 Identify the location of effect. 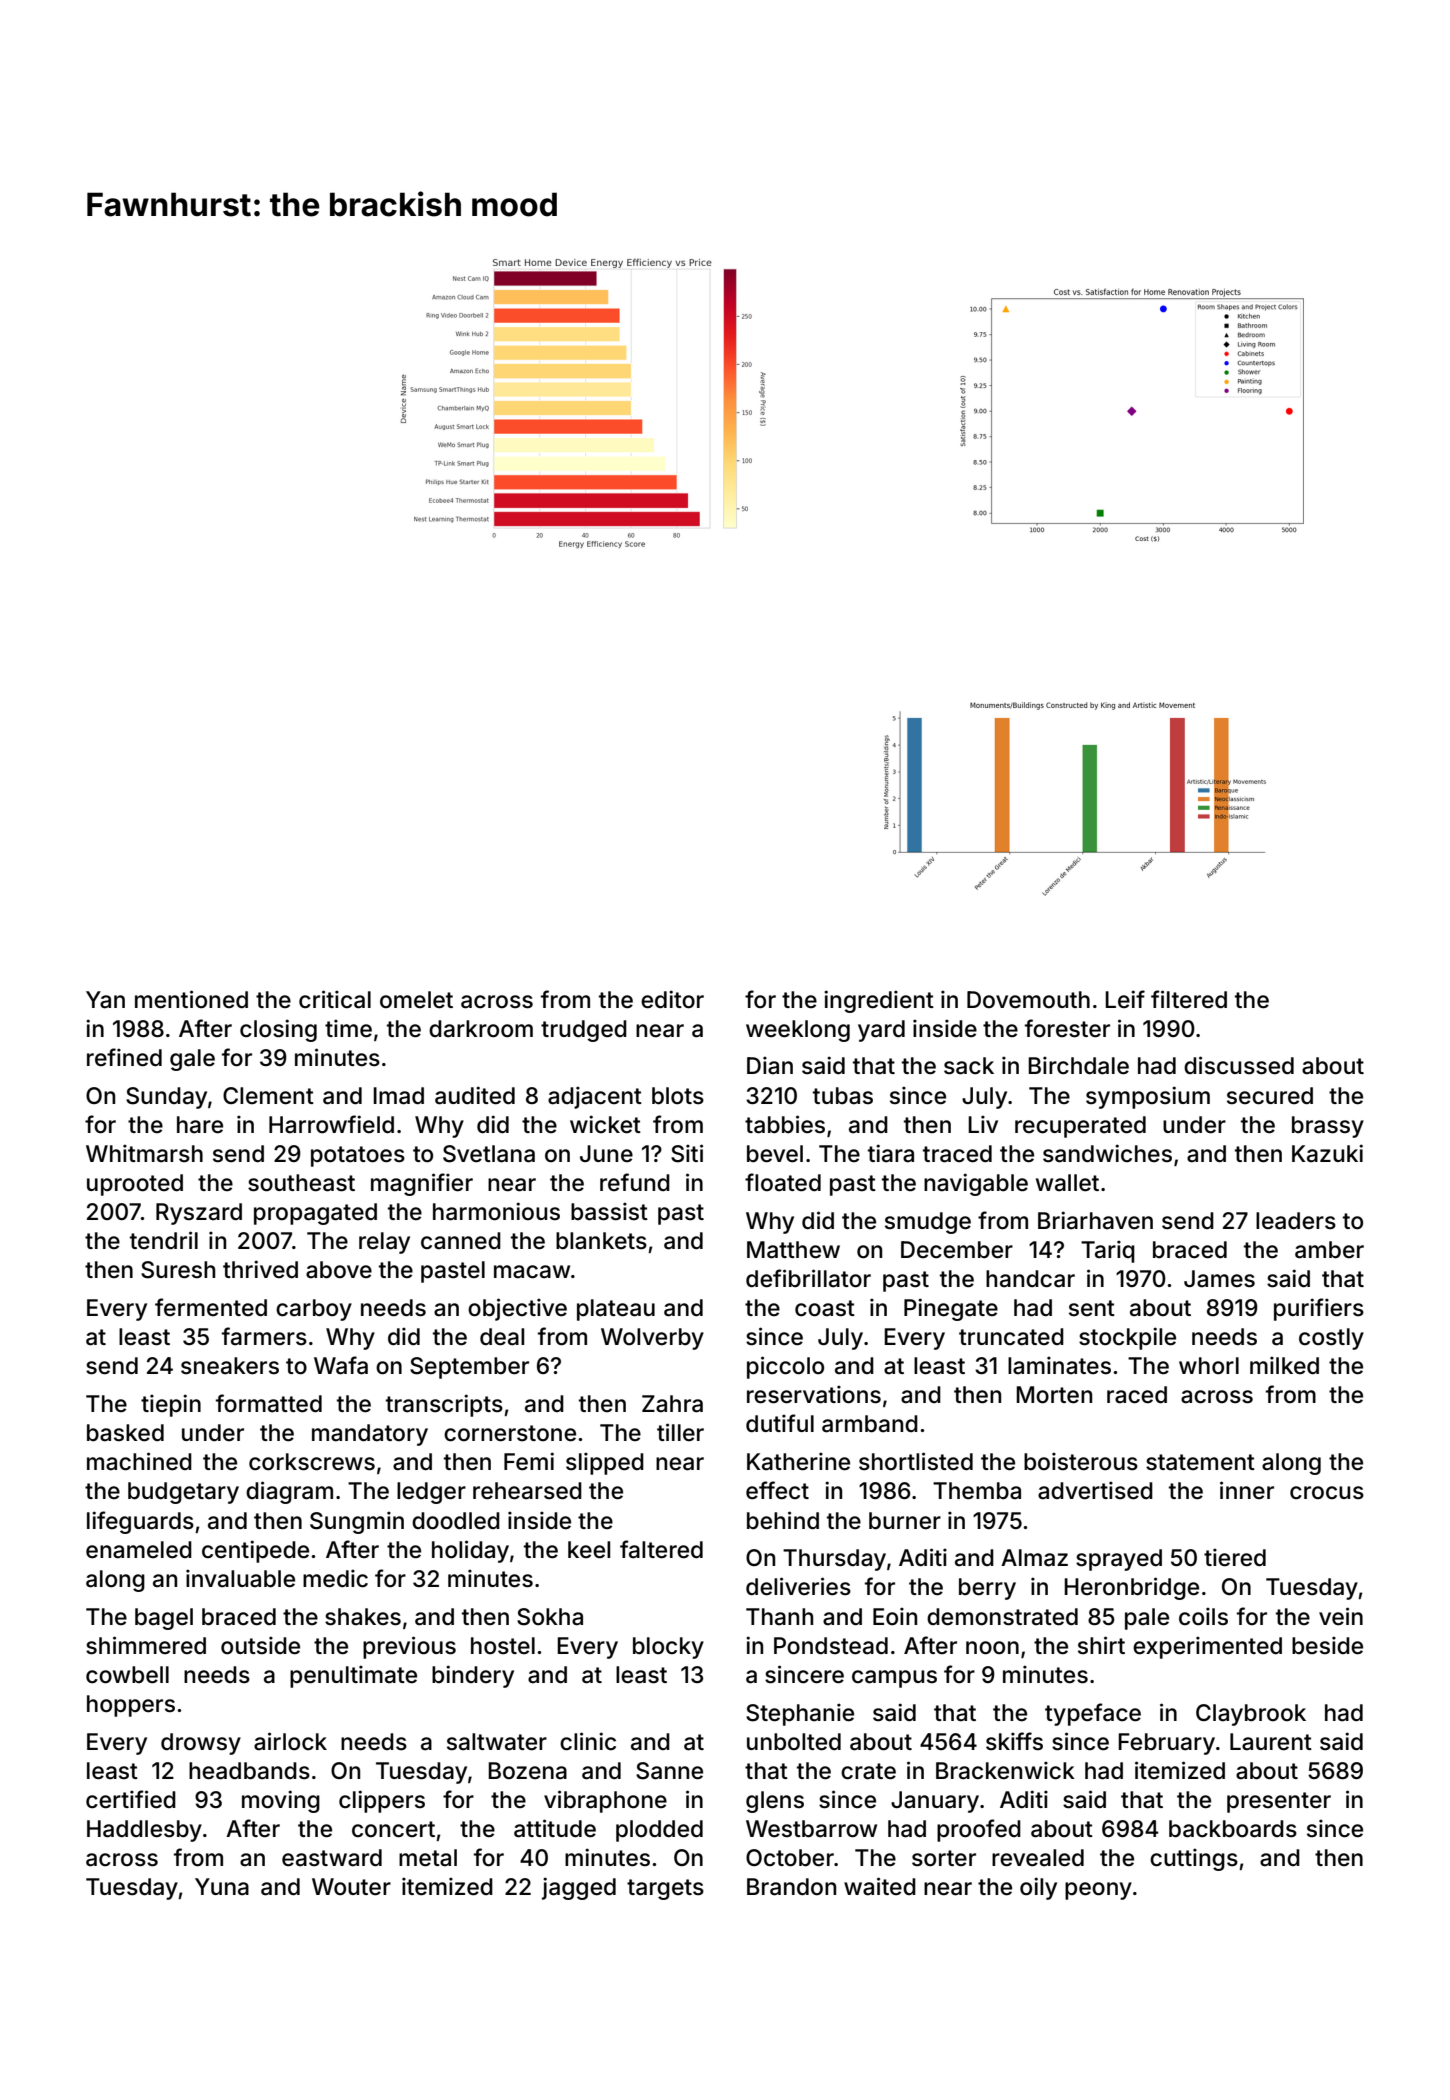
(777, 1490).
